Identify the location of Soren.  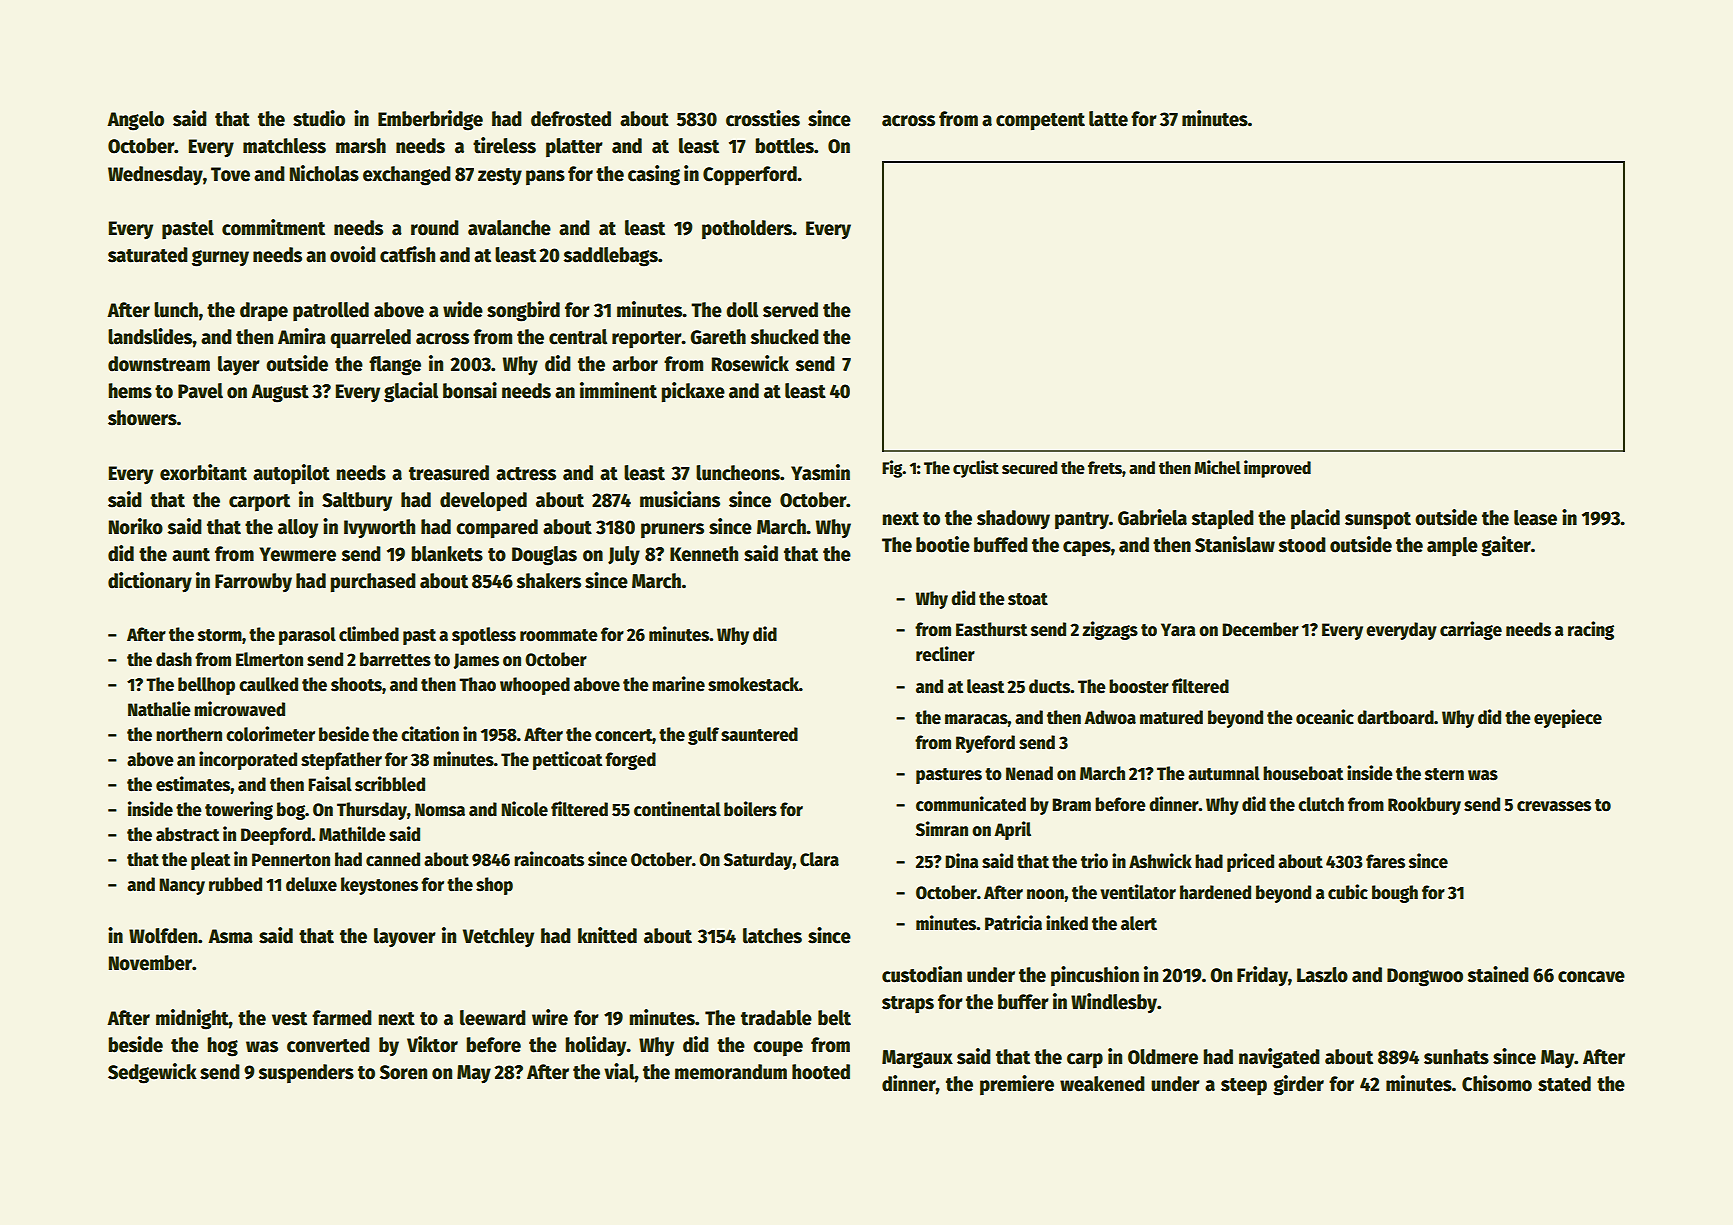
(403, 1072).
